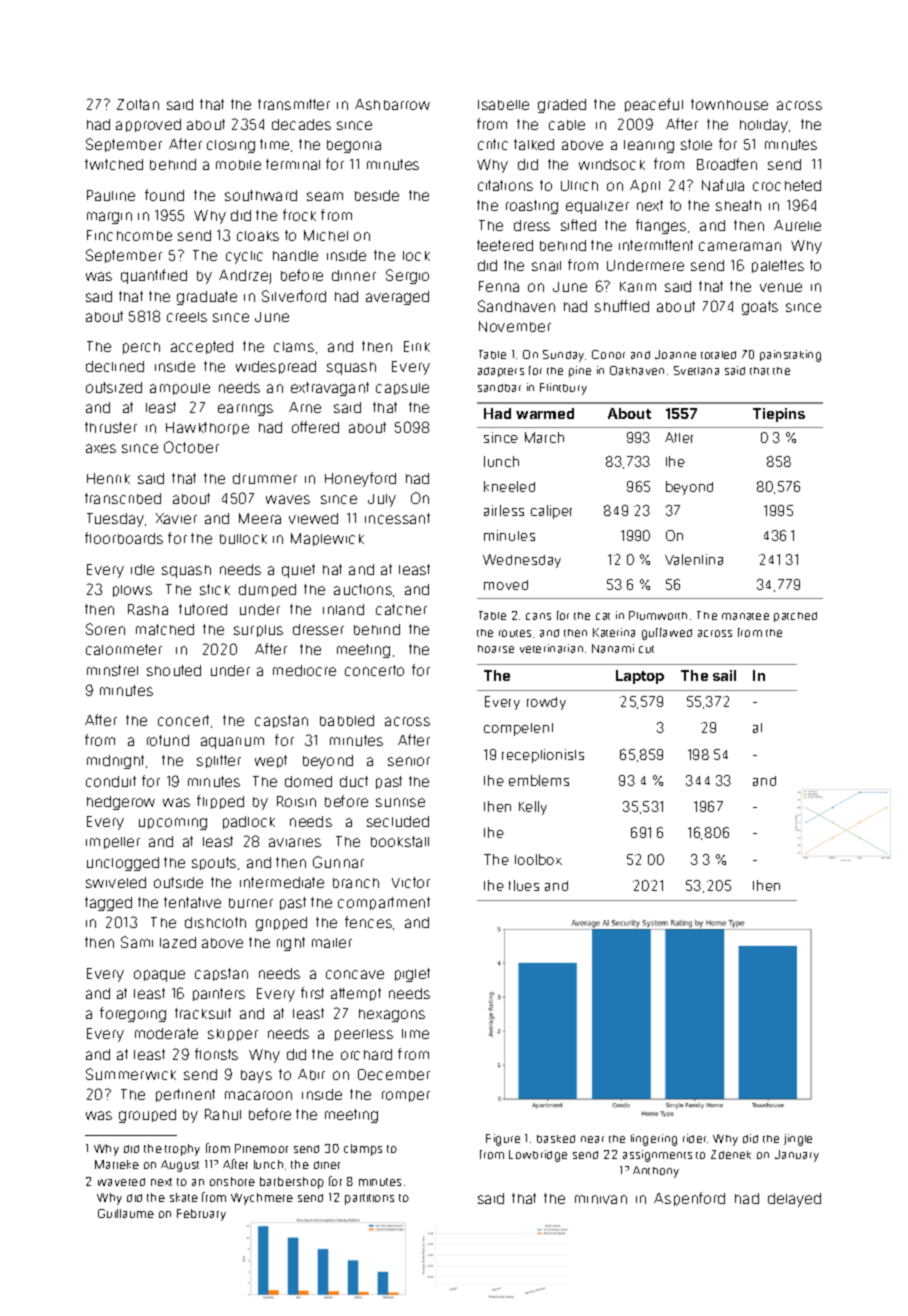  Describe the element at coordinates (509, 486) in the document. I see `kneeled` at that location.
